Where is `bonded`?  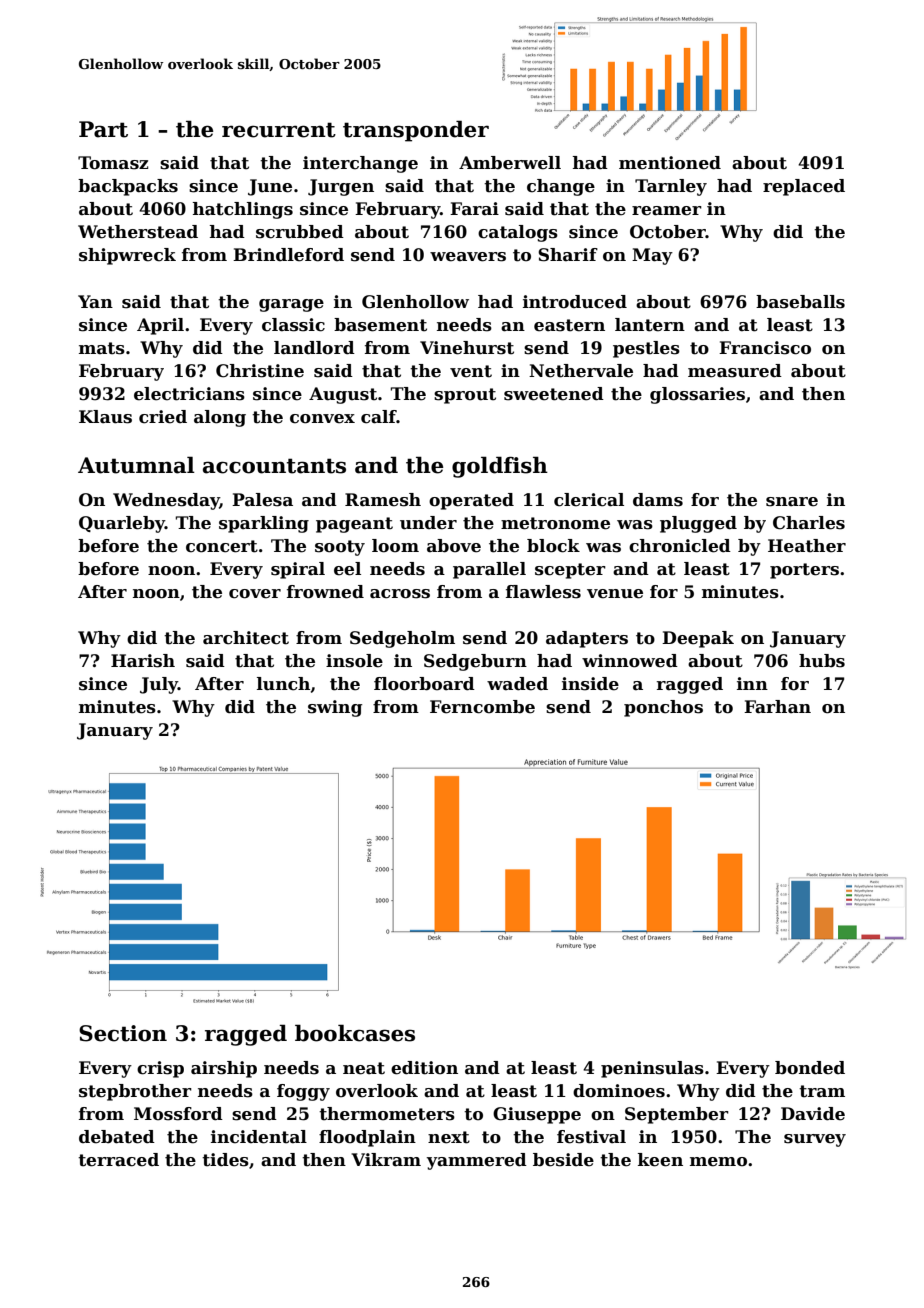
bonded is located at coordinates (810, 1068).
